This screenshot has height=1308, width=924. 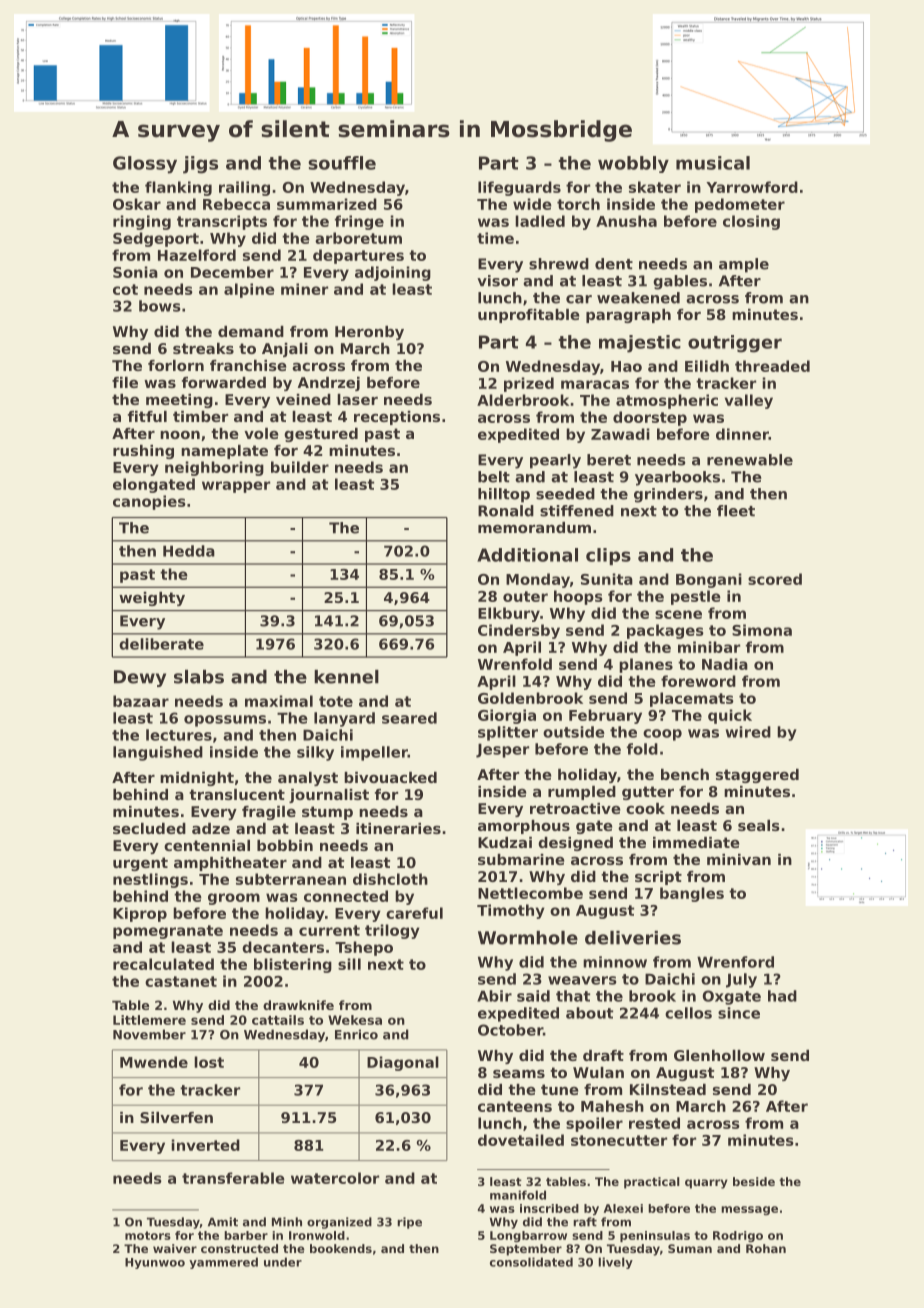 I want to click on canopies, so click(x=149, y=502).
